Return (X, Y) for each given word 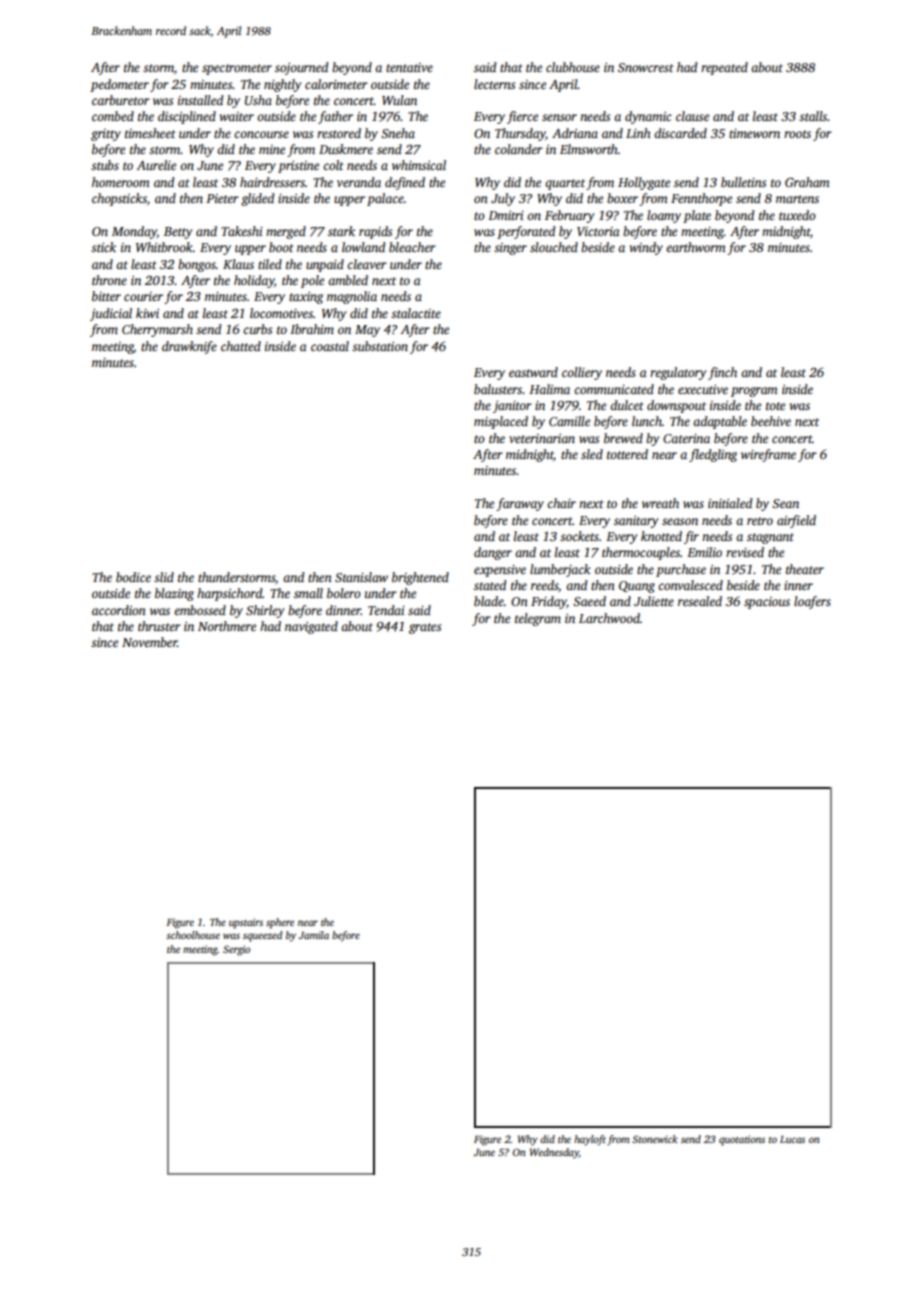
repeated (724, 68)
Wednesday (554, 1153)
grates (425, 628)
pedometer (119, 85)
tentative (409, 67)
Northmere (227, 626)
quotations (742, 1140)
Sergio (236, 950)
